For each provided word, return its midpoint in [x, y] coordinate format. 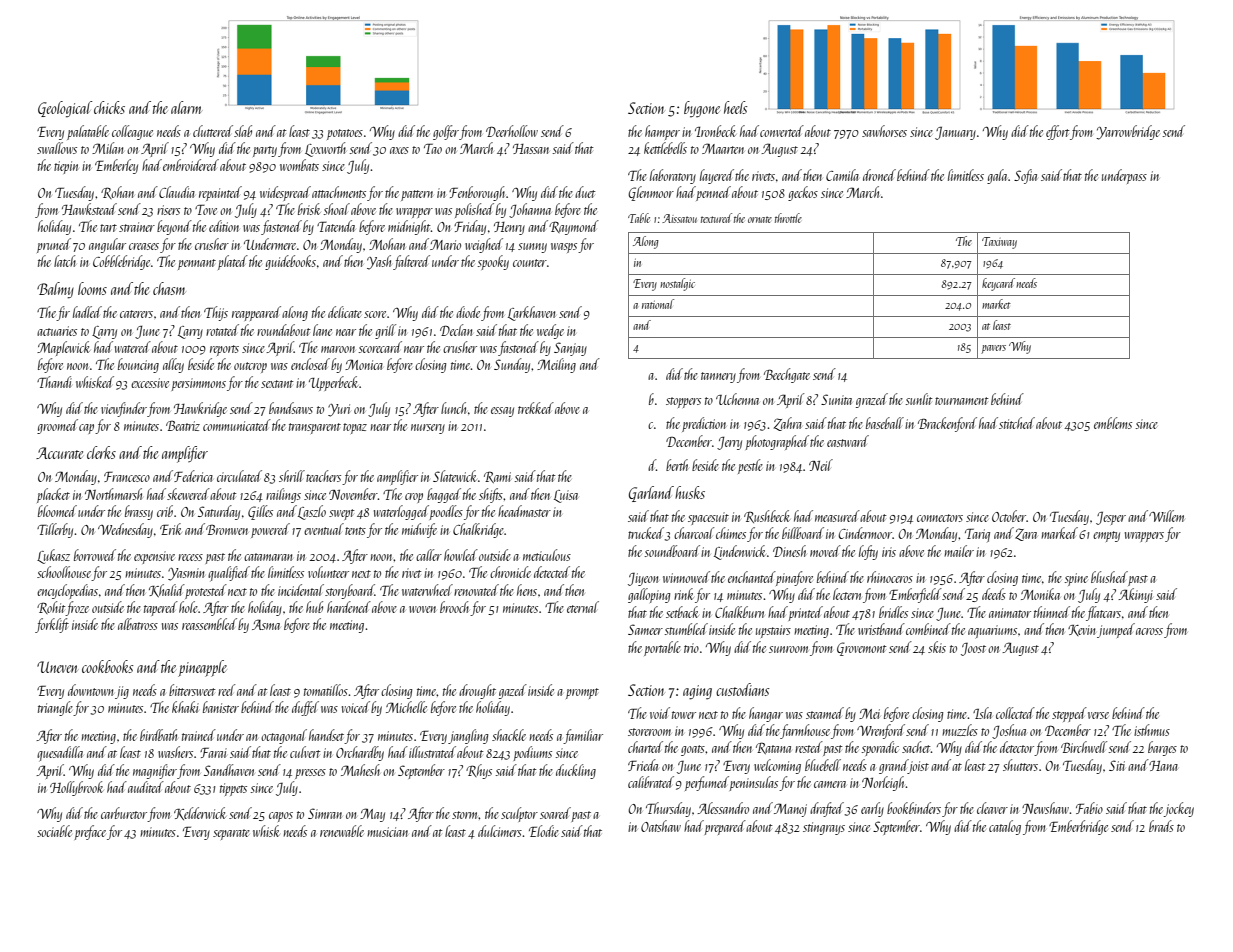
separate [231, 834]
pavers [993, 349]
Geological [65, 109]
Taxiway [999, 243]
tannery [718, 377]
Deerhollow [512, 131]
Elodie [544, 831]
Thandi [54, 382]
